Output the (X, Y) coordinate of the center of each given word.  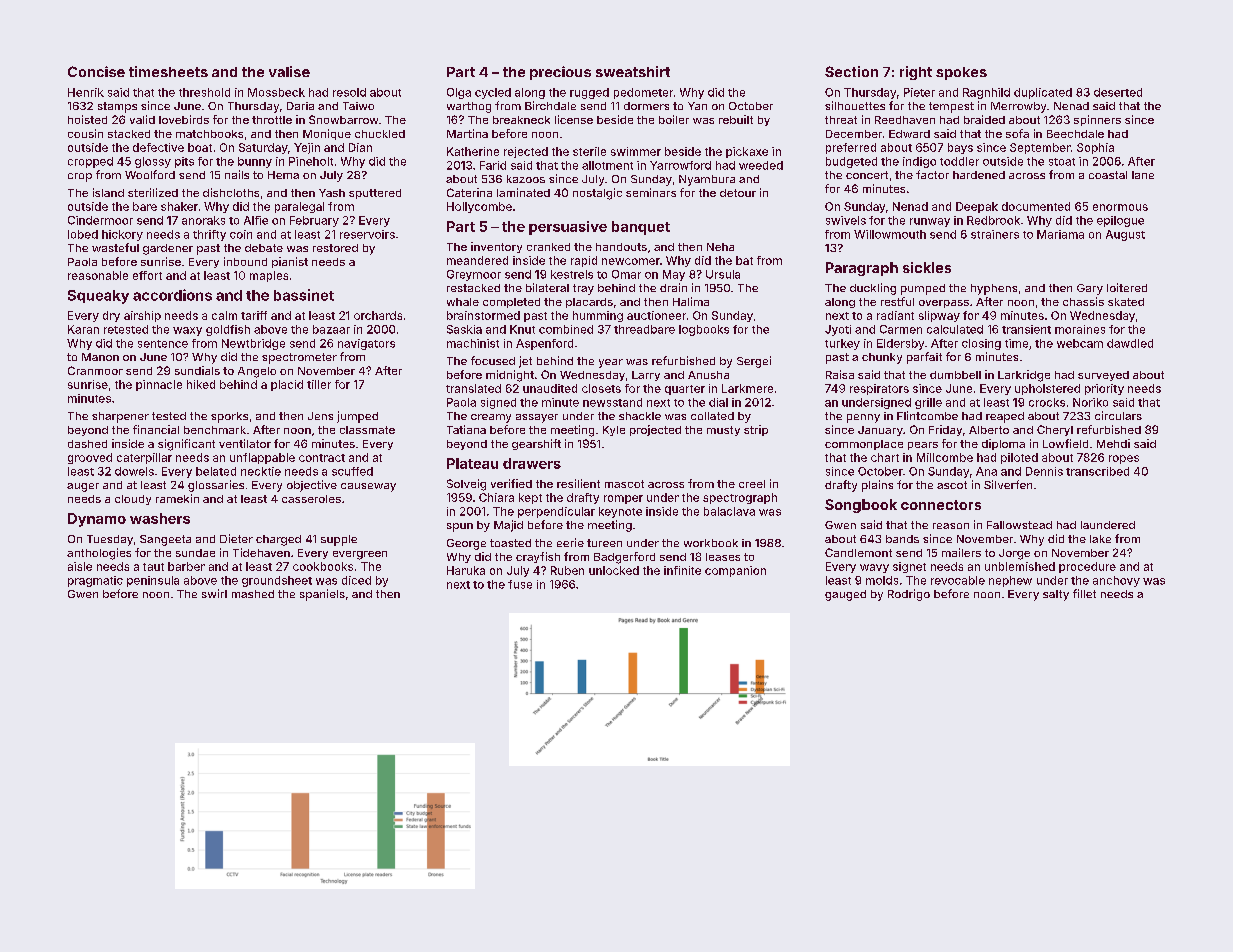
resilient (578, 483)
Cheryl (1055, 430)
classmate (367, 430)
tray (583, 289)
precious (560, 73)
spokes (961, 73)
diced (356, 580)
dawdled (1130, 343)
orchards (378, 315)
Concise (96, 71)
